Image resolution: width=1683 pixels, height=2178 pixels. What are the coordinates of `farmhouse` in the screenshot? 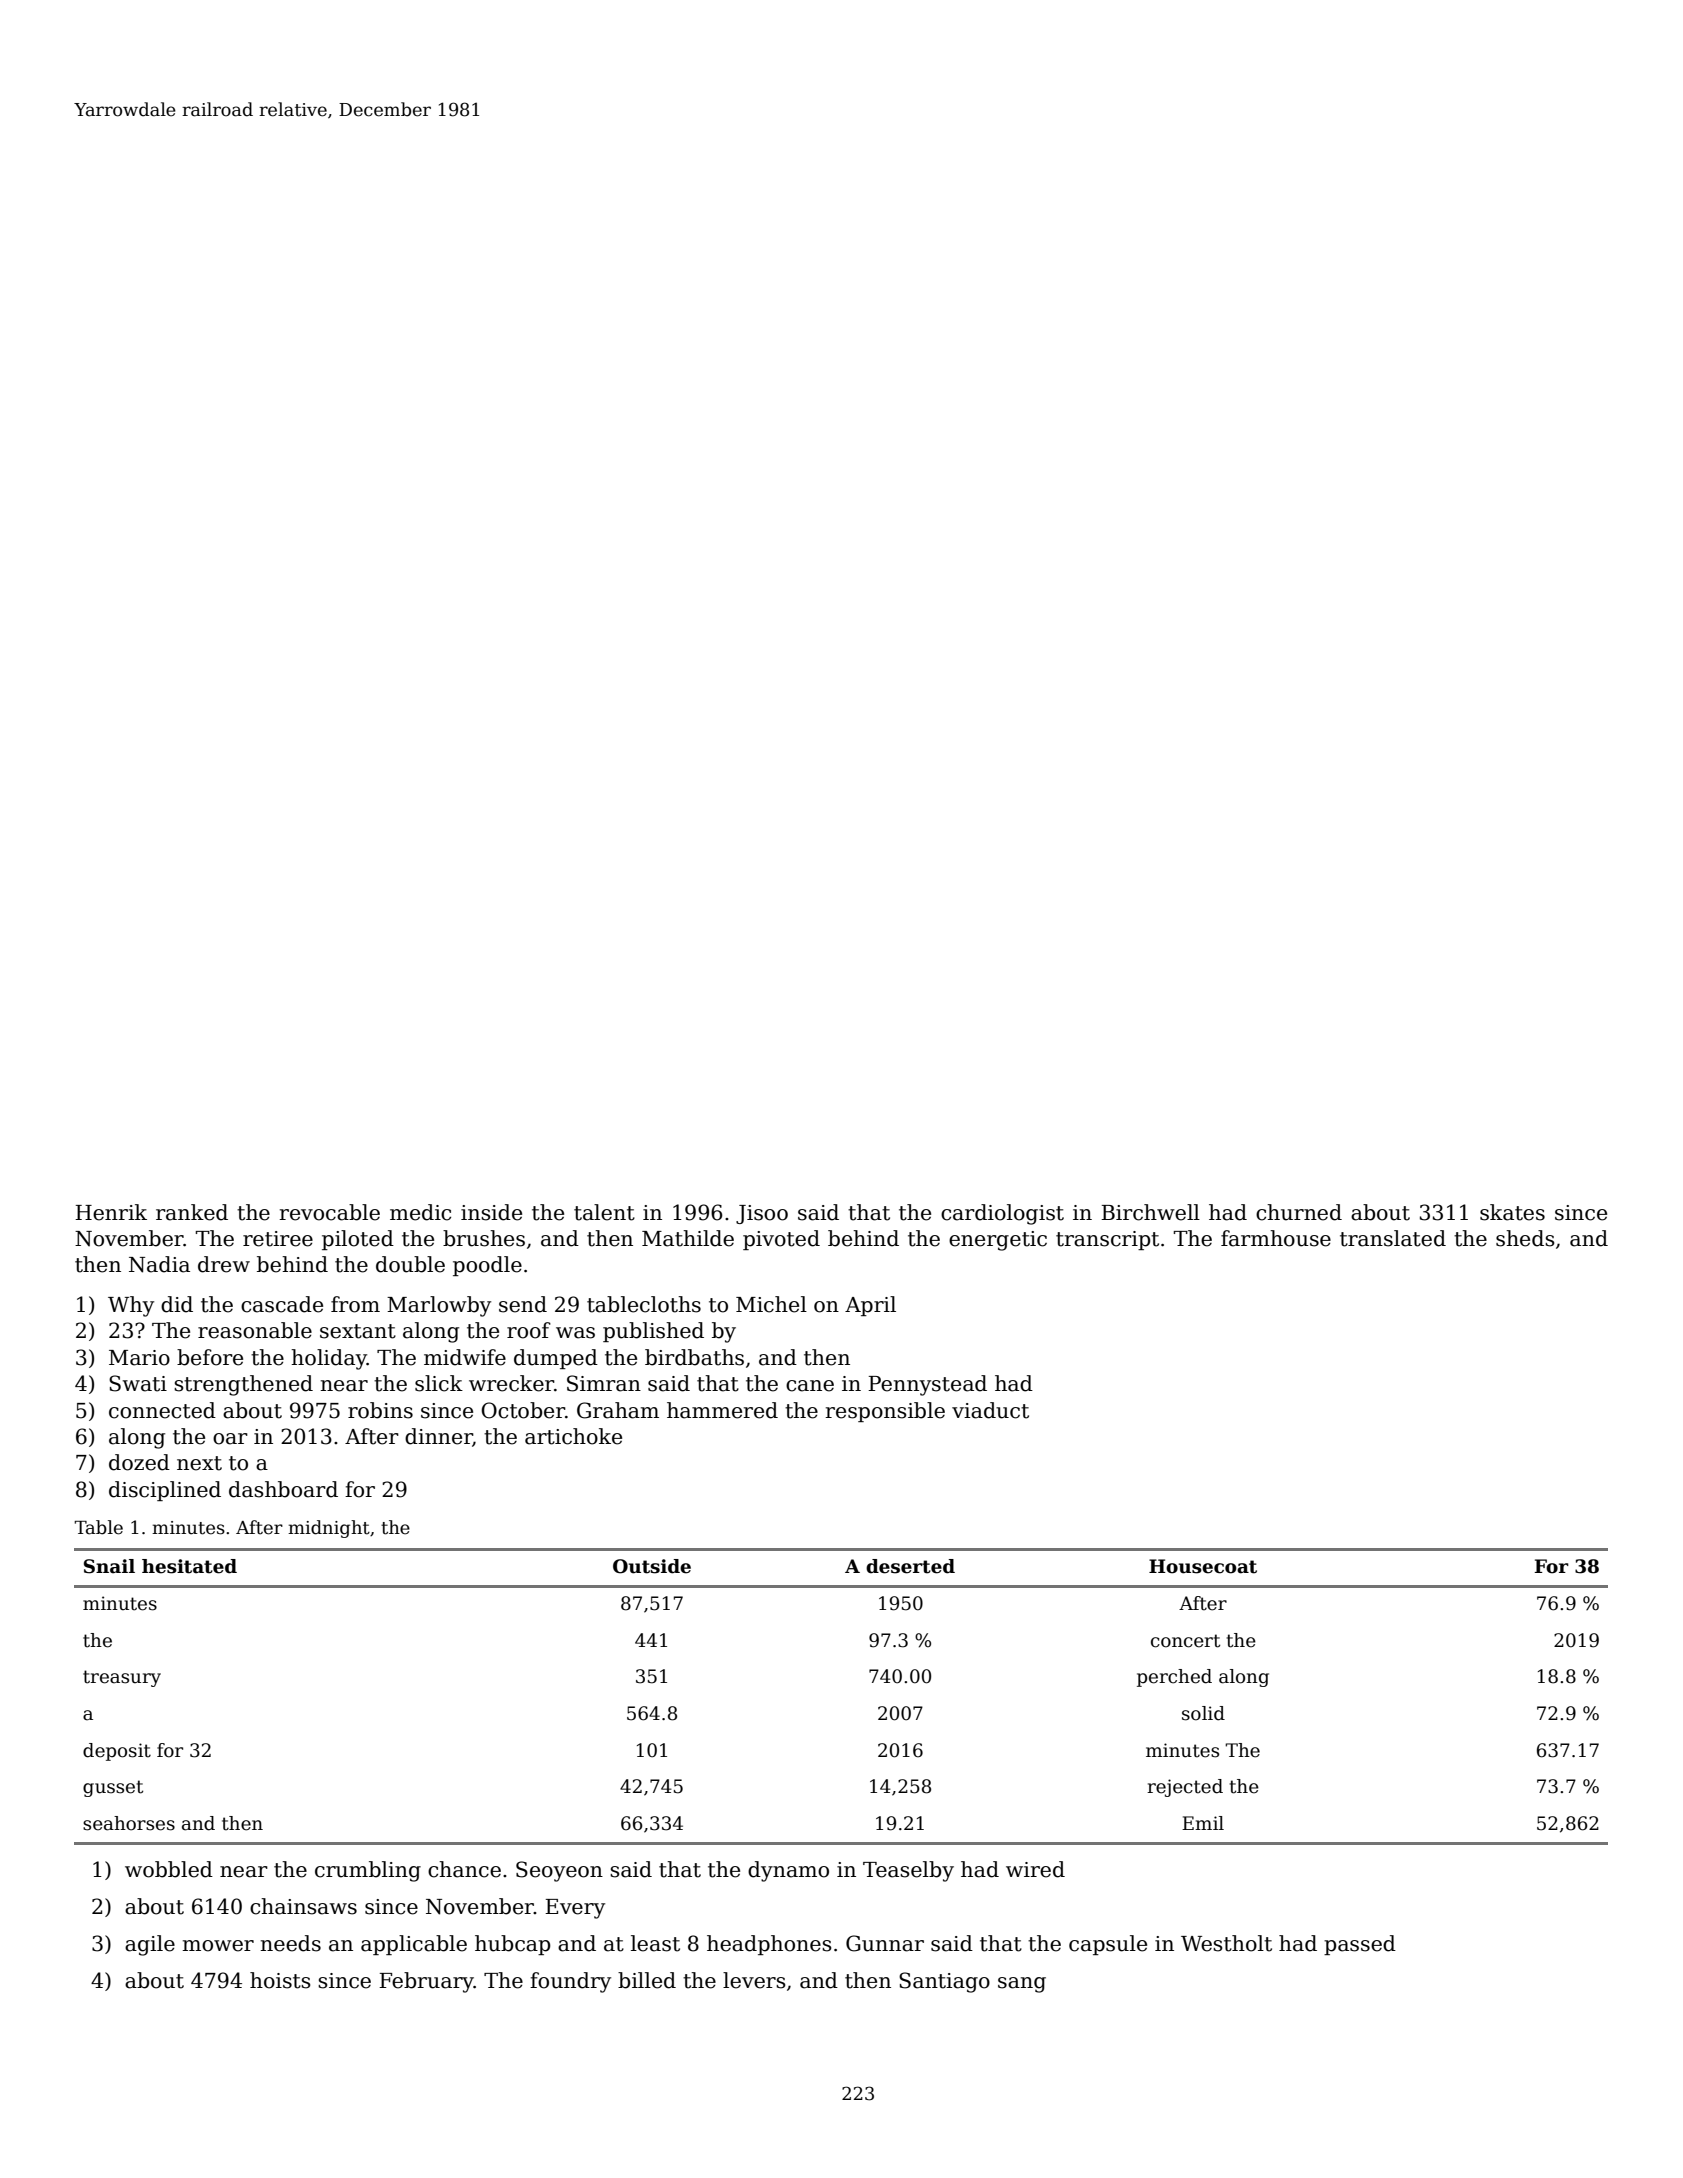 It's located at (1276, 1238).
